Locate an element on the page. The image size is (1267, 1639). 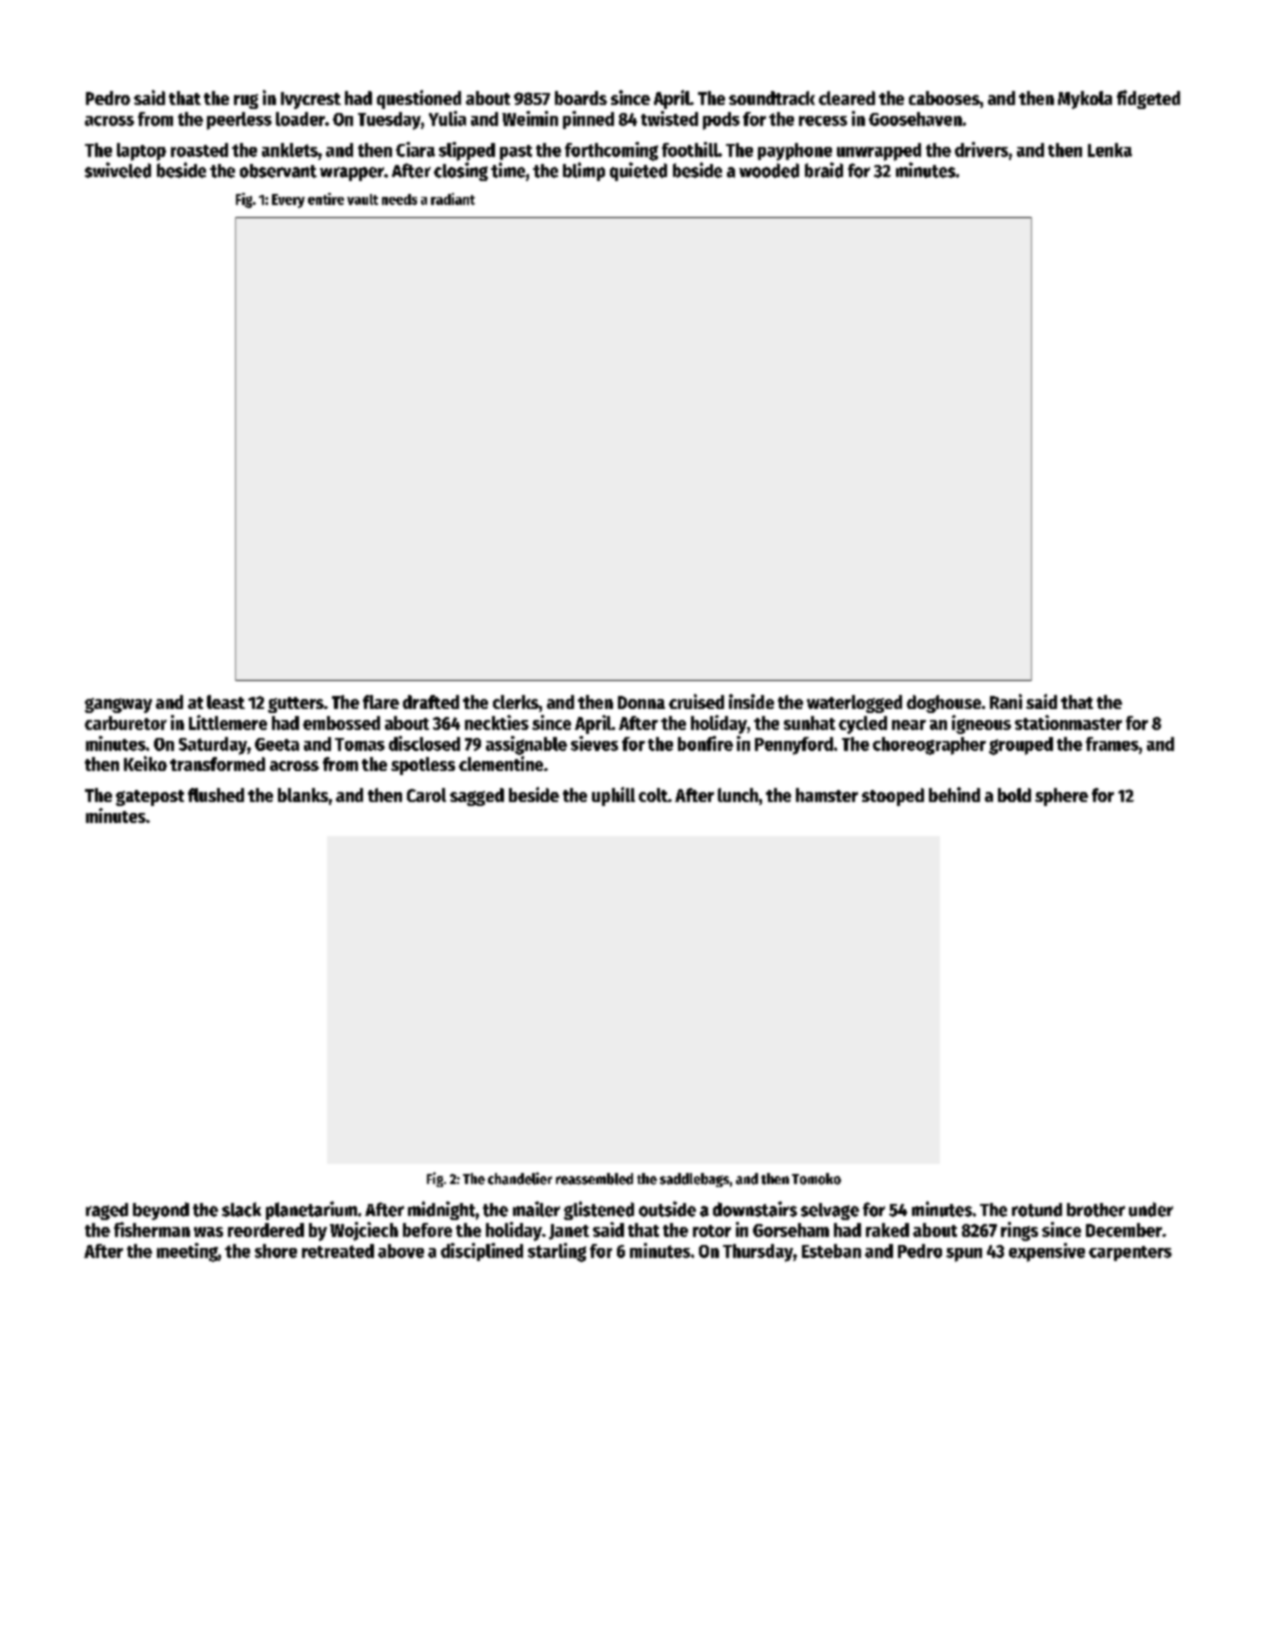
radiant is located at coordinates (453, 199).
